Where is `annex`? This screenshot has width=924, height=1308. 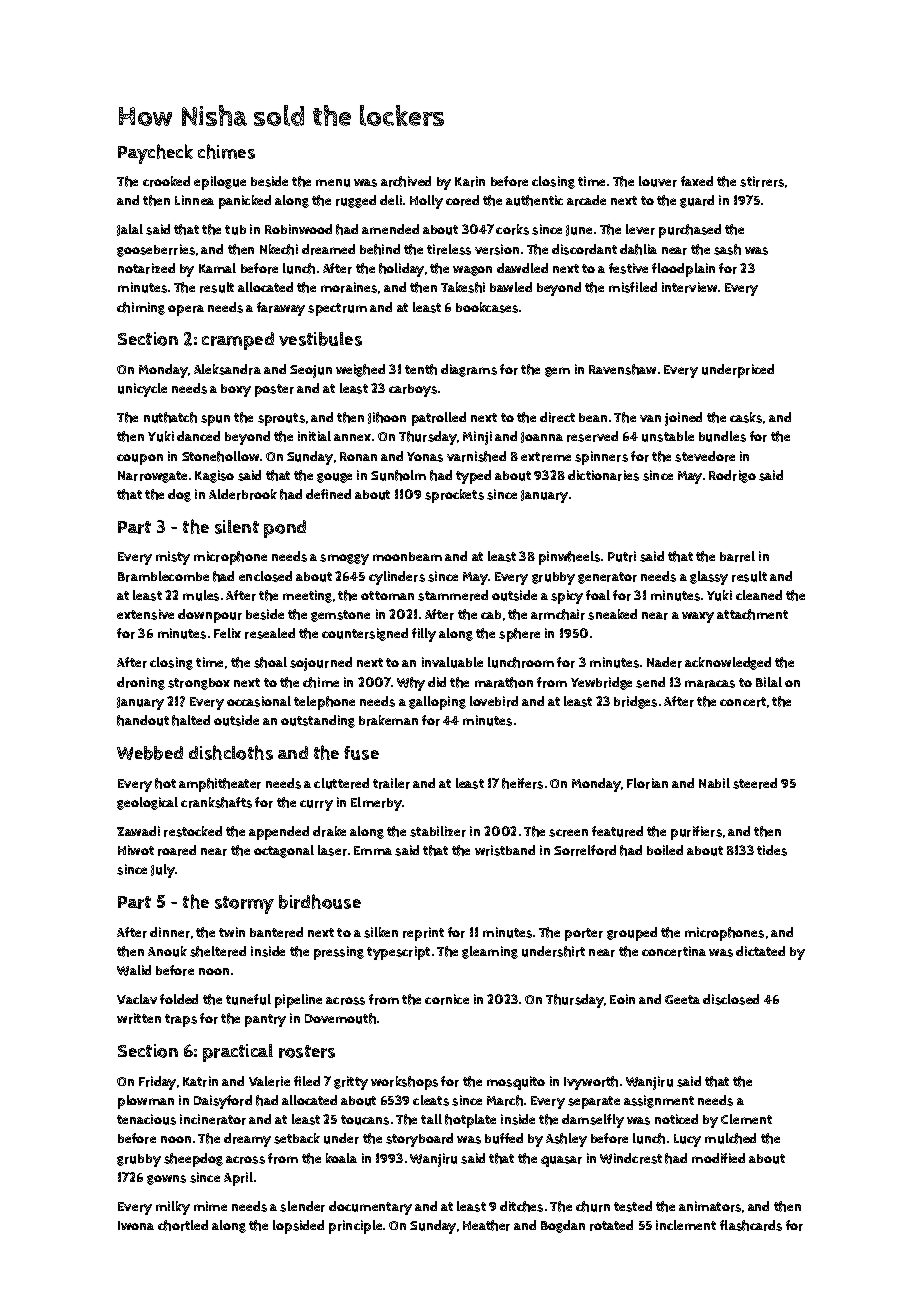 annex is located at coordinates (352, 437).
